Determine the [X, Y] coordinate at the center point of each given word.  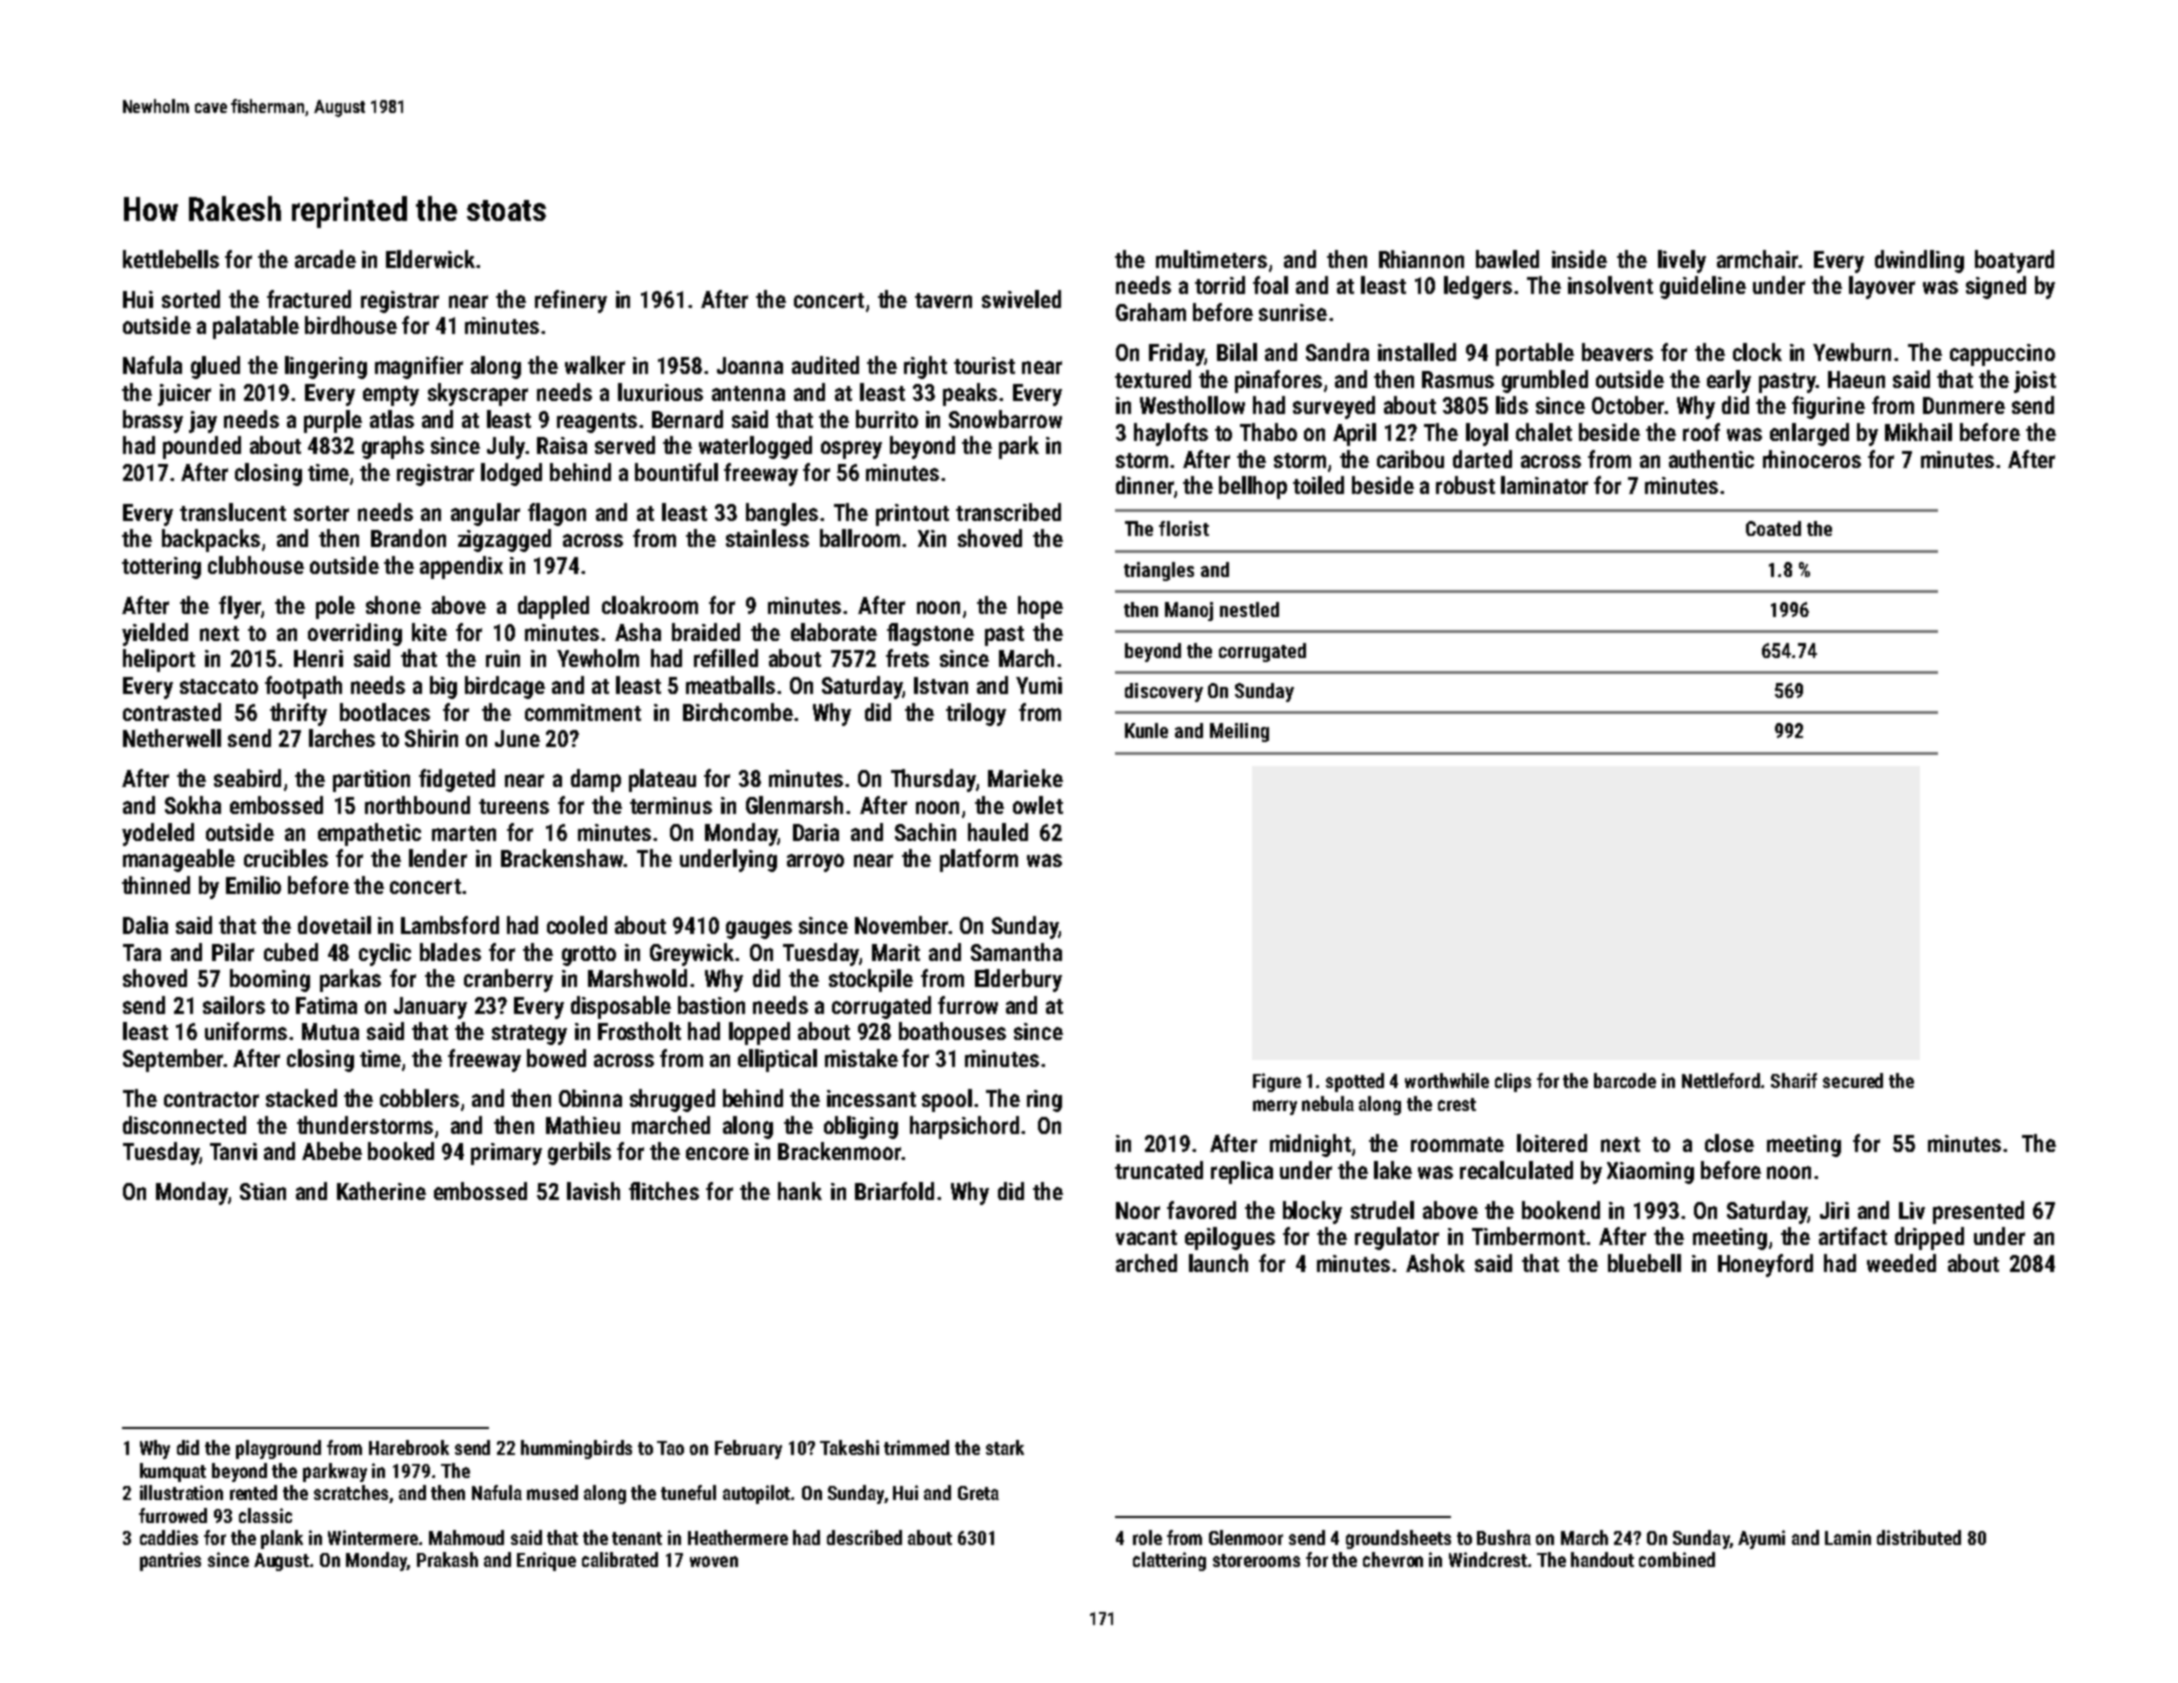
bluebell [1644, 1263]
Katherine [381, 1191]
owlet [1038, 805]
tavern [943, 300]
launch [1218, 1263]
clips [1513, 1082]
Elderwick [430, 259]
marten [464, 833]
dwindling [1919, 261]
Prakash [447, 1559]
